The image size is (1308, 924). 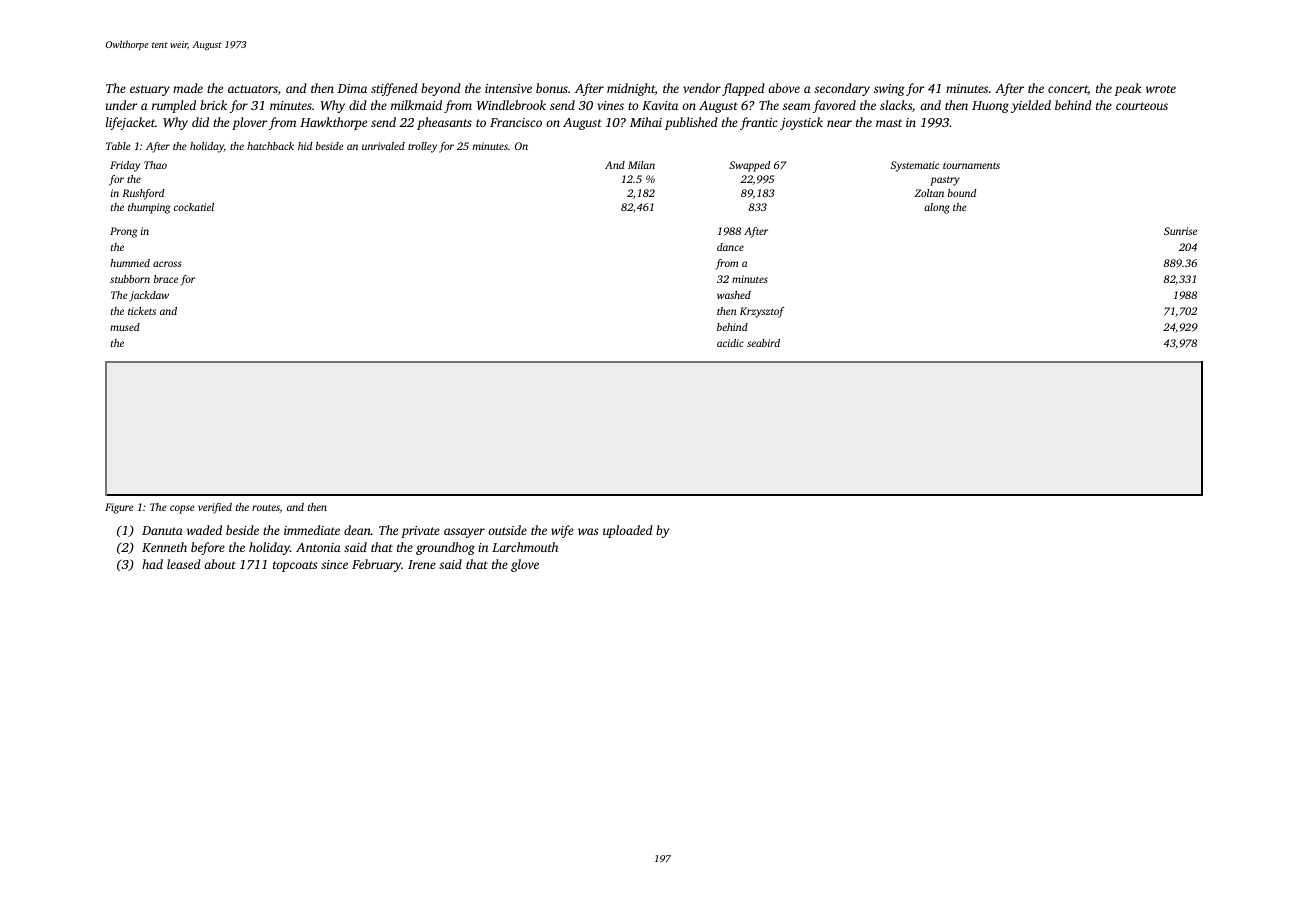 What do you see at coordinates (1180, 231) in the screenshot?
I see `Sunrise` at bounding box center [1180, 231].
